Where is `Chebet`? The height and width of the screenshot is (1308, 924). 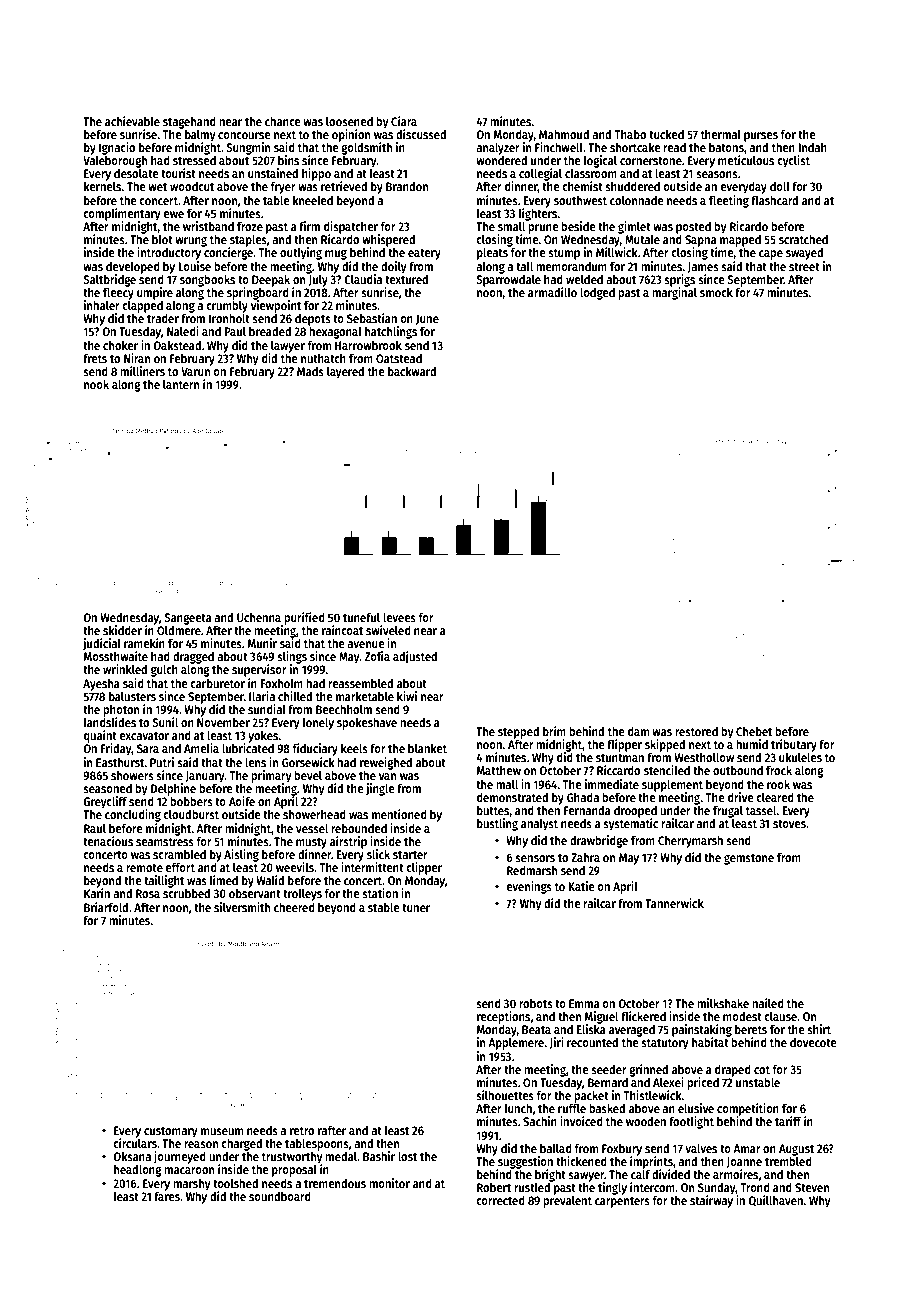
Chebet is located at coordinates (754, 731).
